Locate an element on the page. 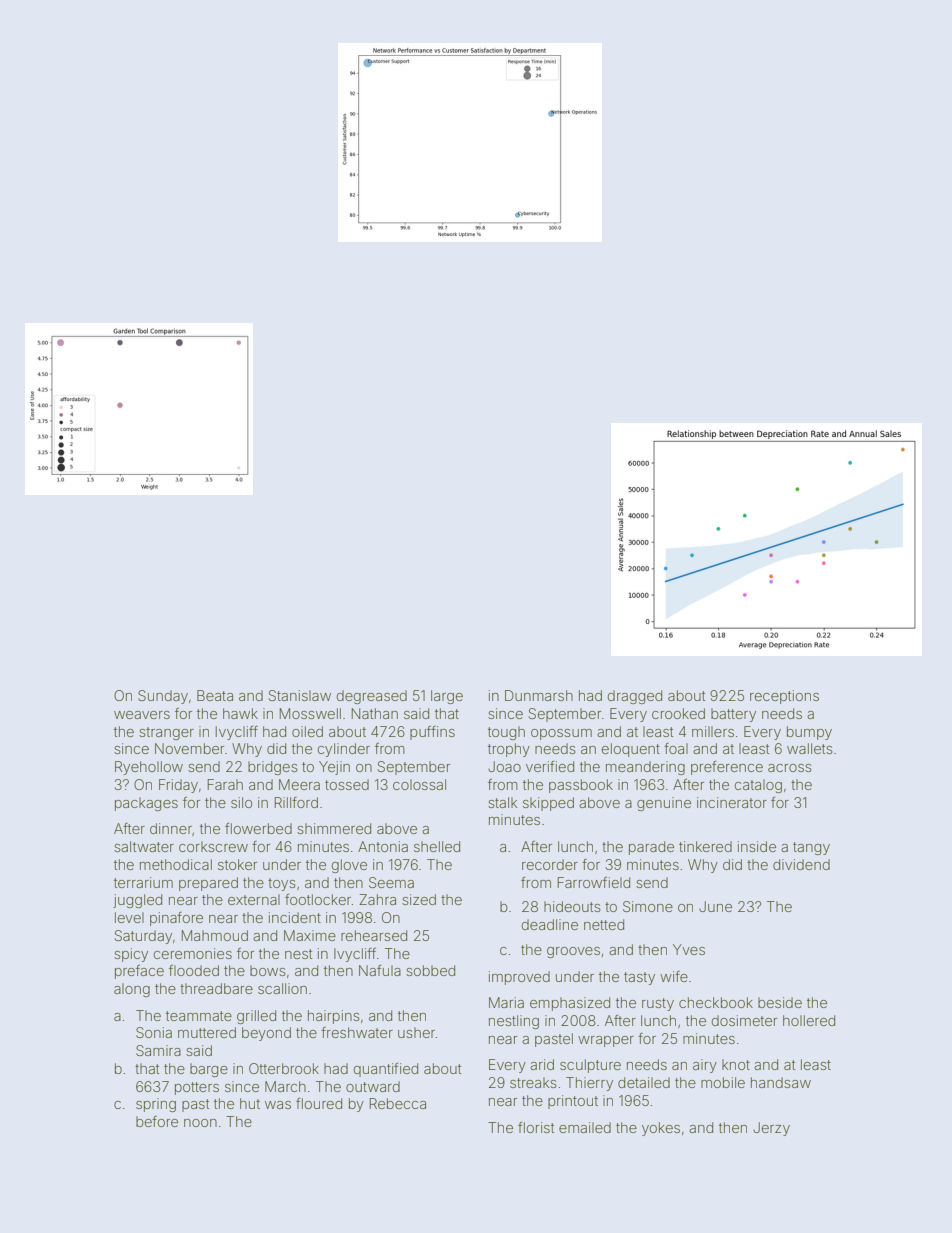 The width and height of the document is (952, 1233). hideouts is located at coordinates (572, 906).
